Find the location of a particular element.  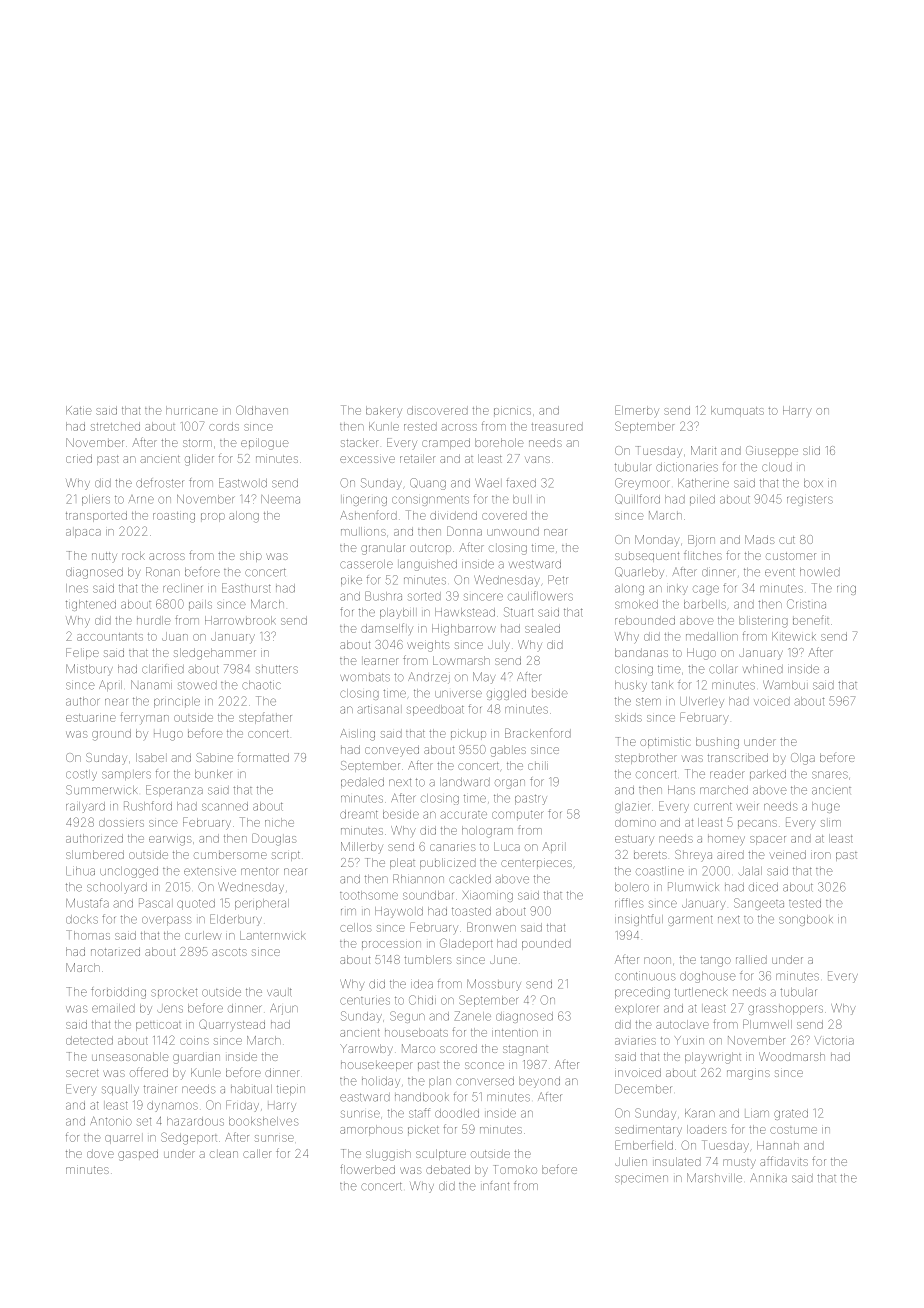

veined is located at coordinates (788, 854).
